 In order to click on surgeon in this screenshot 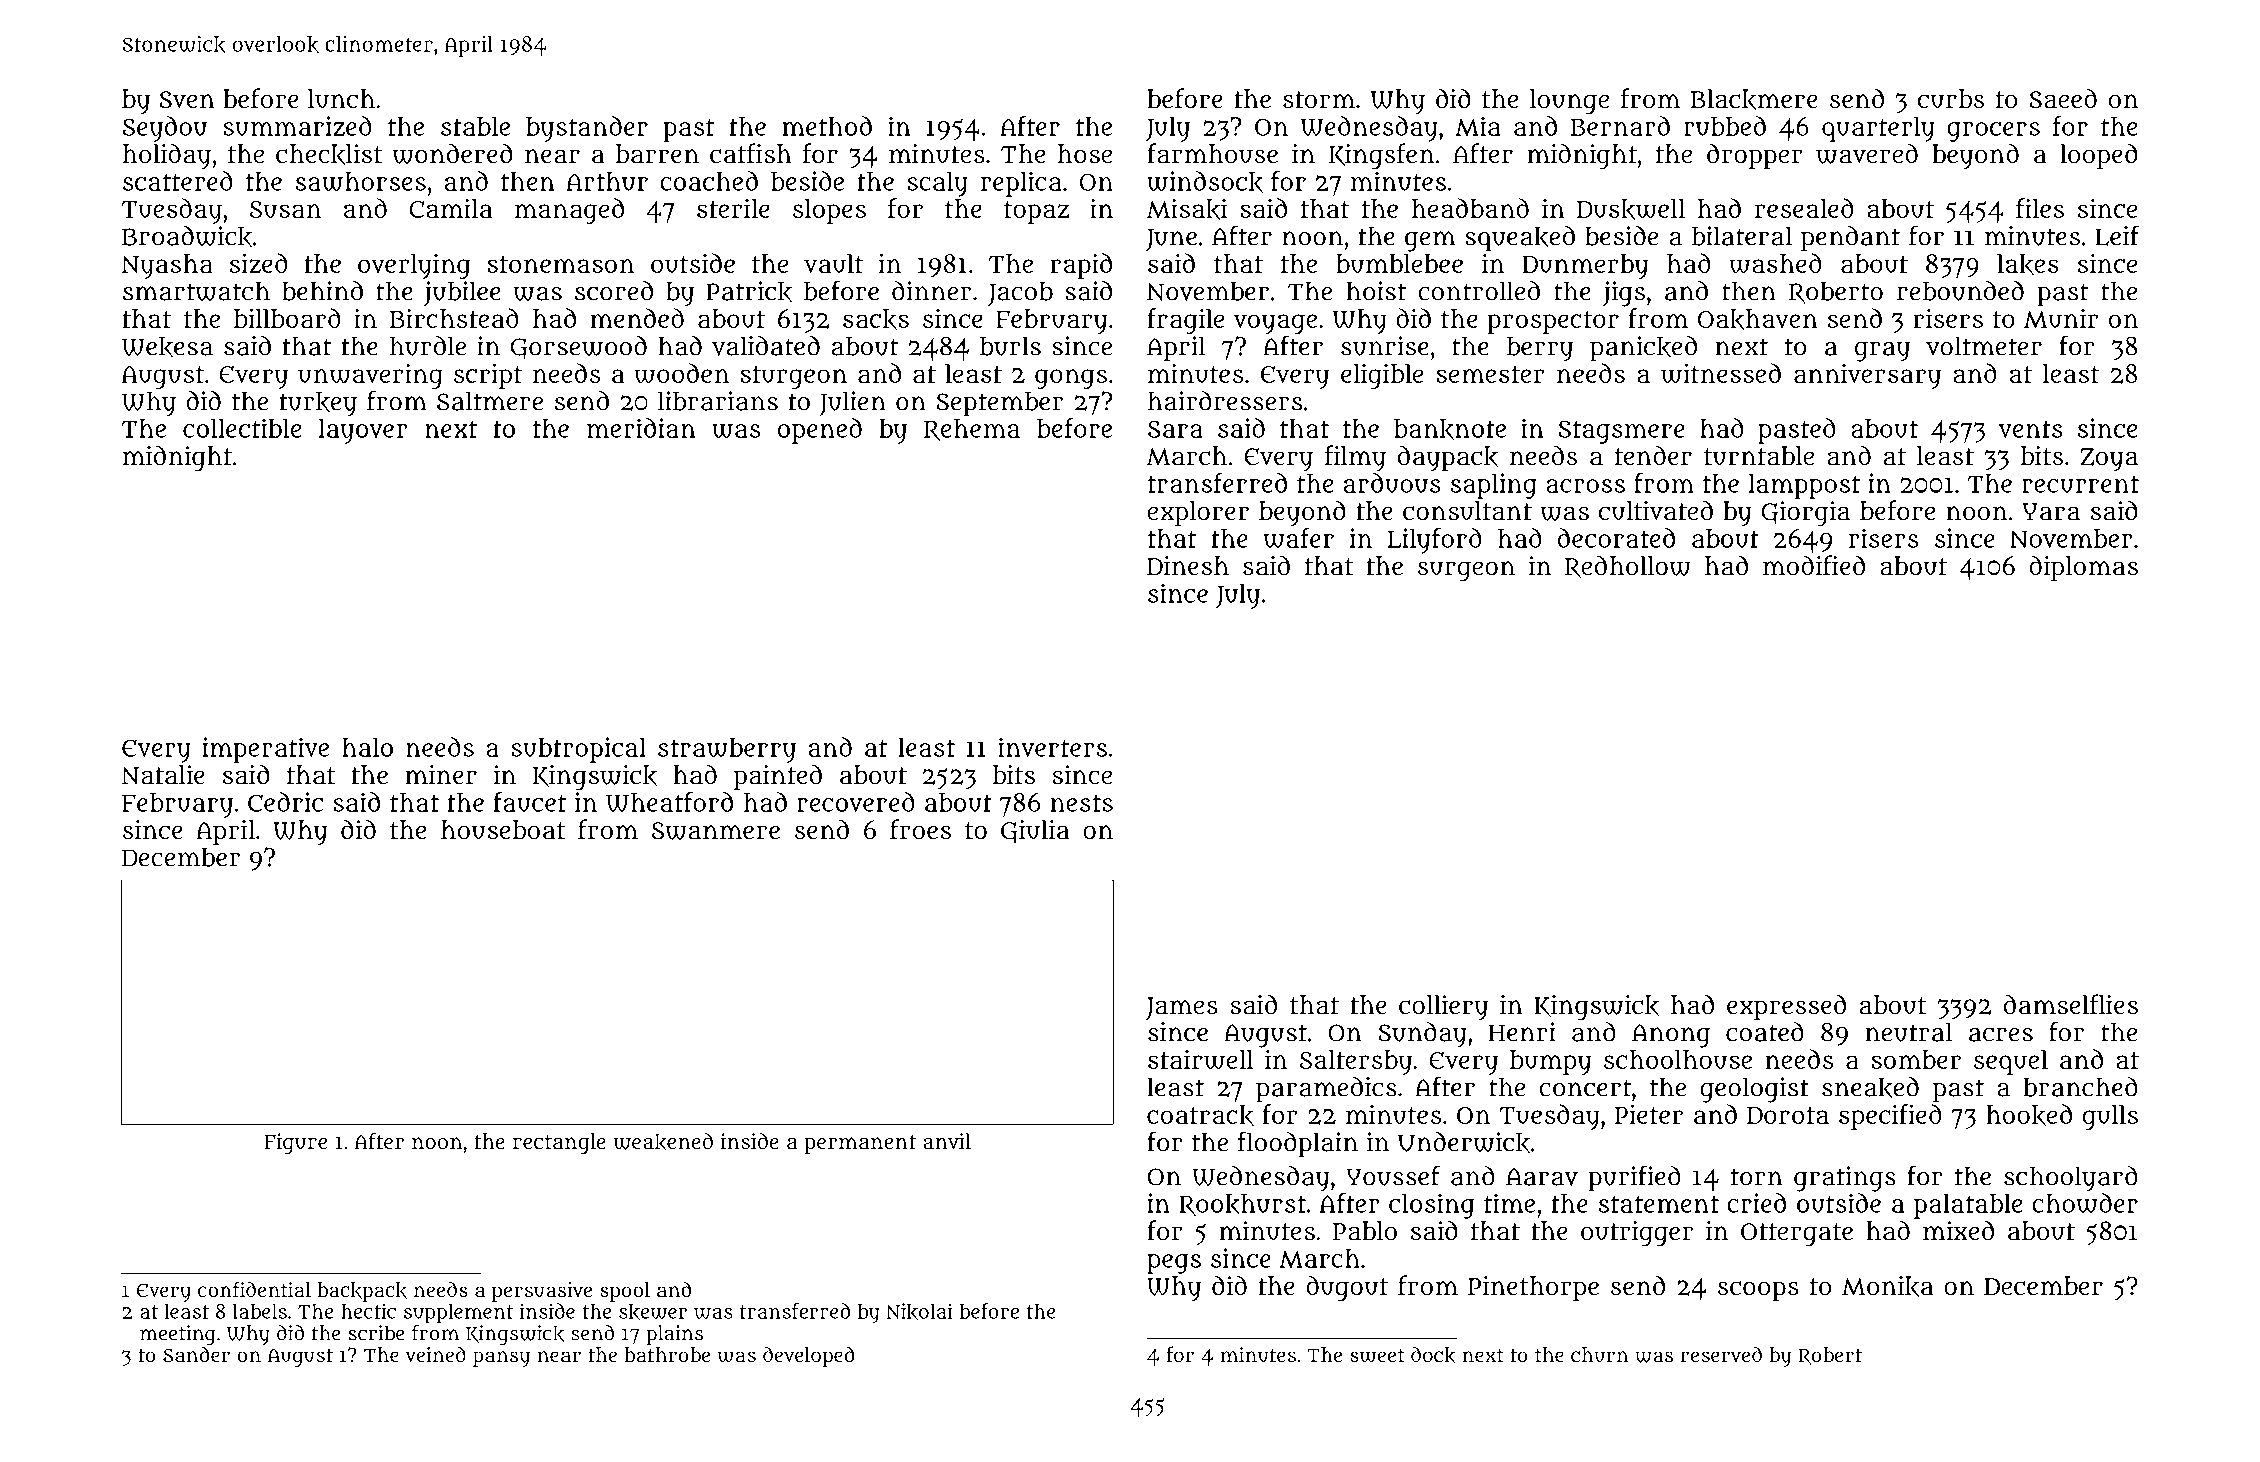, I will do `click(1466, 571)`.
